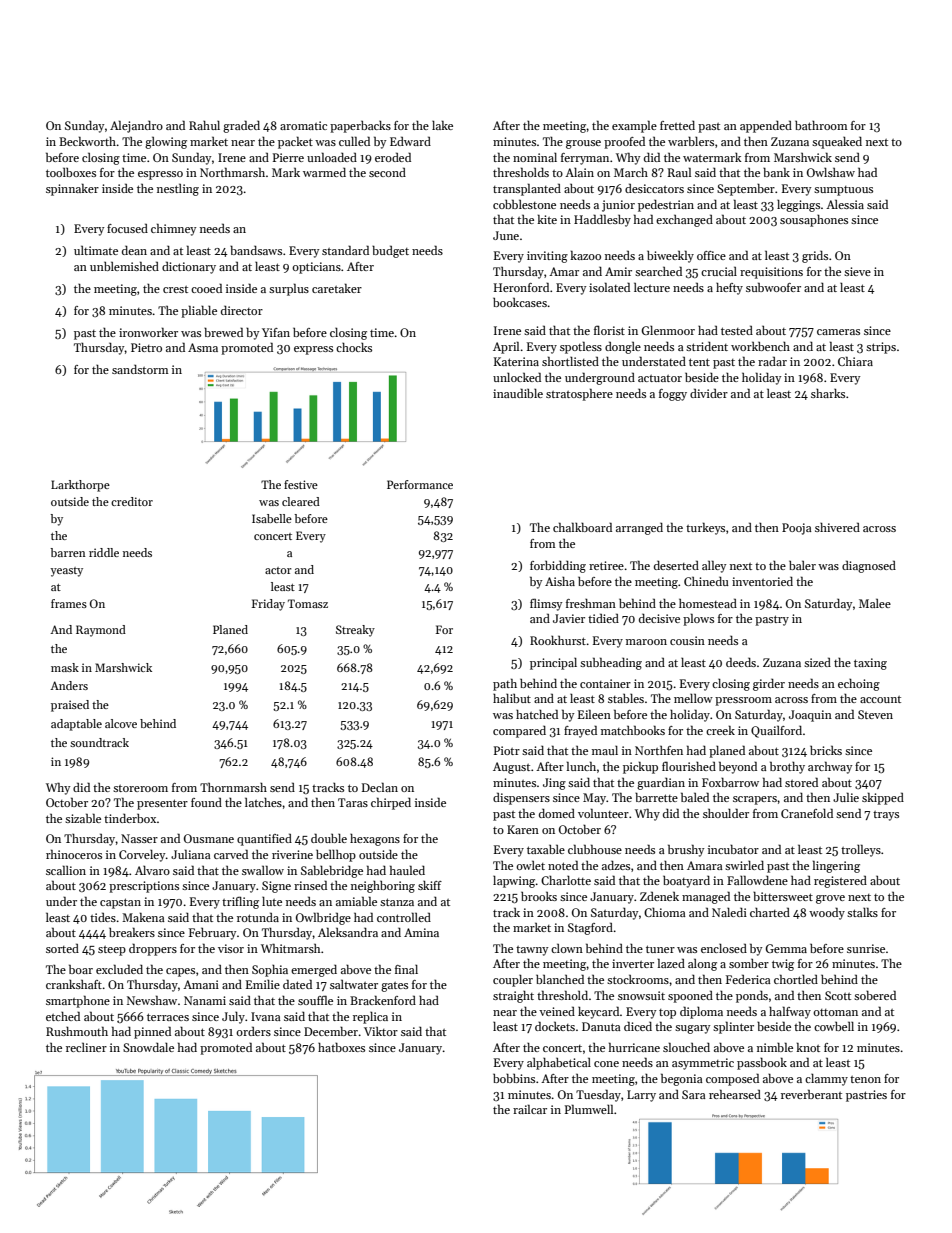 This page has width=952, height=1233. I want to click on flourished, so click(689, 766).
